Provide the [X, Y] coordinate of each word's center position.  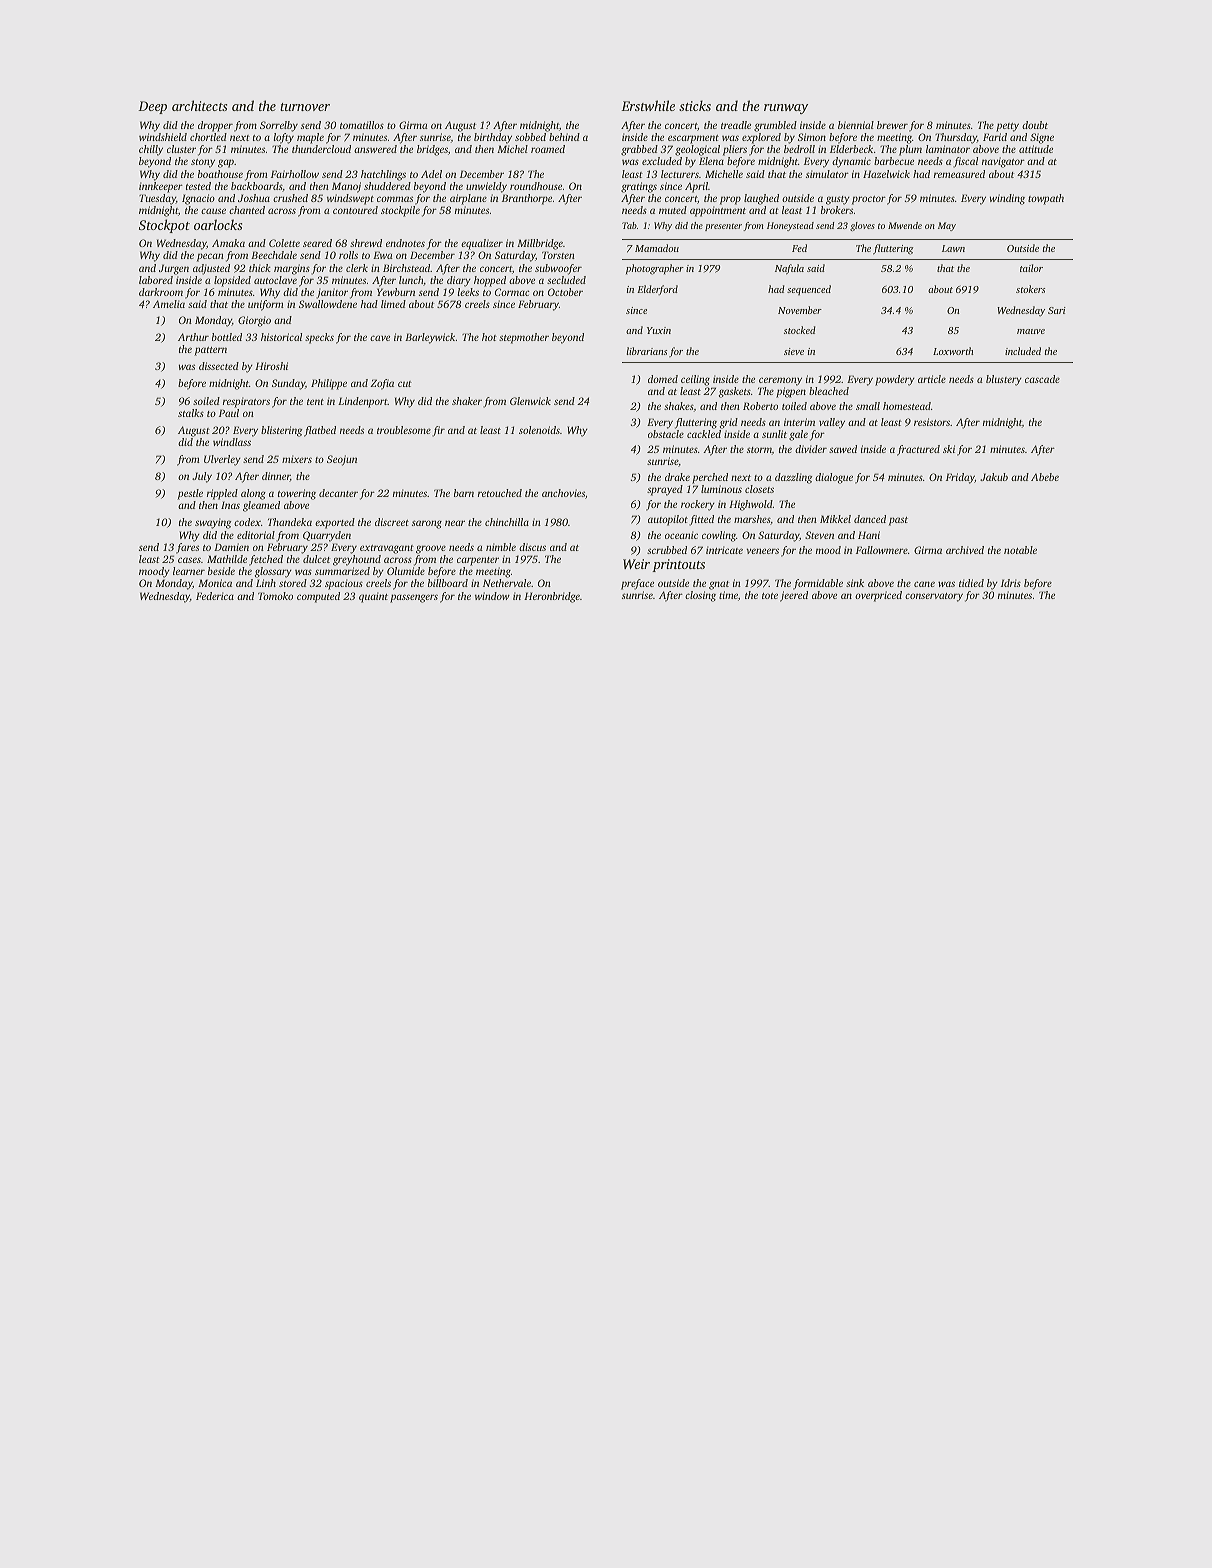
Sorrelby [279, 126]
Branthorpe [527, 199]
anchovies [563, 493]
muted [673, 210]
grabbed [639, 150]
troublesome [404, 430]
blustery [1004, 380]
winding [1007, 199]
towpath [1046, 199]
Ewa [383, 255]
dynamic [851, 162]
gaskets [735, 392]
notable [1020, 550]
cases [189, 560]
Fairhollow [295, 174]
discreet [392, 522]
